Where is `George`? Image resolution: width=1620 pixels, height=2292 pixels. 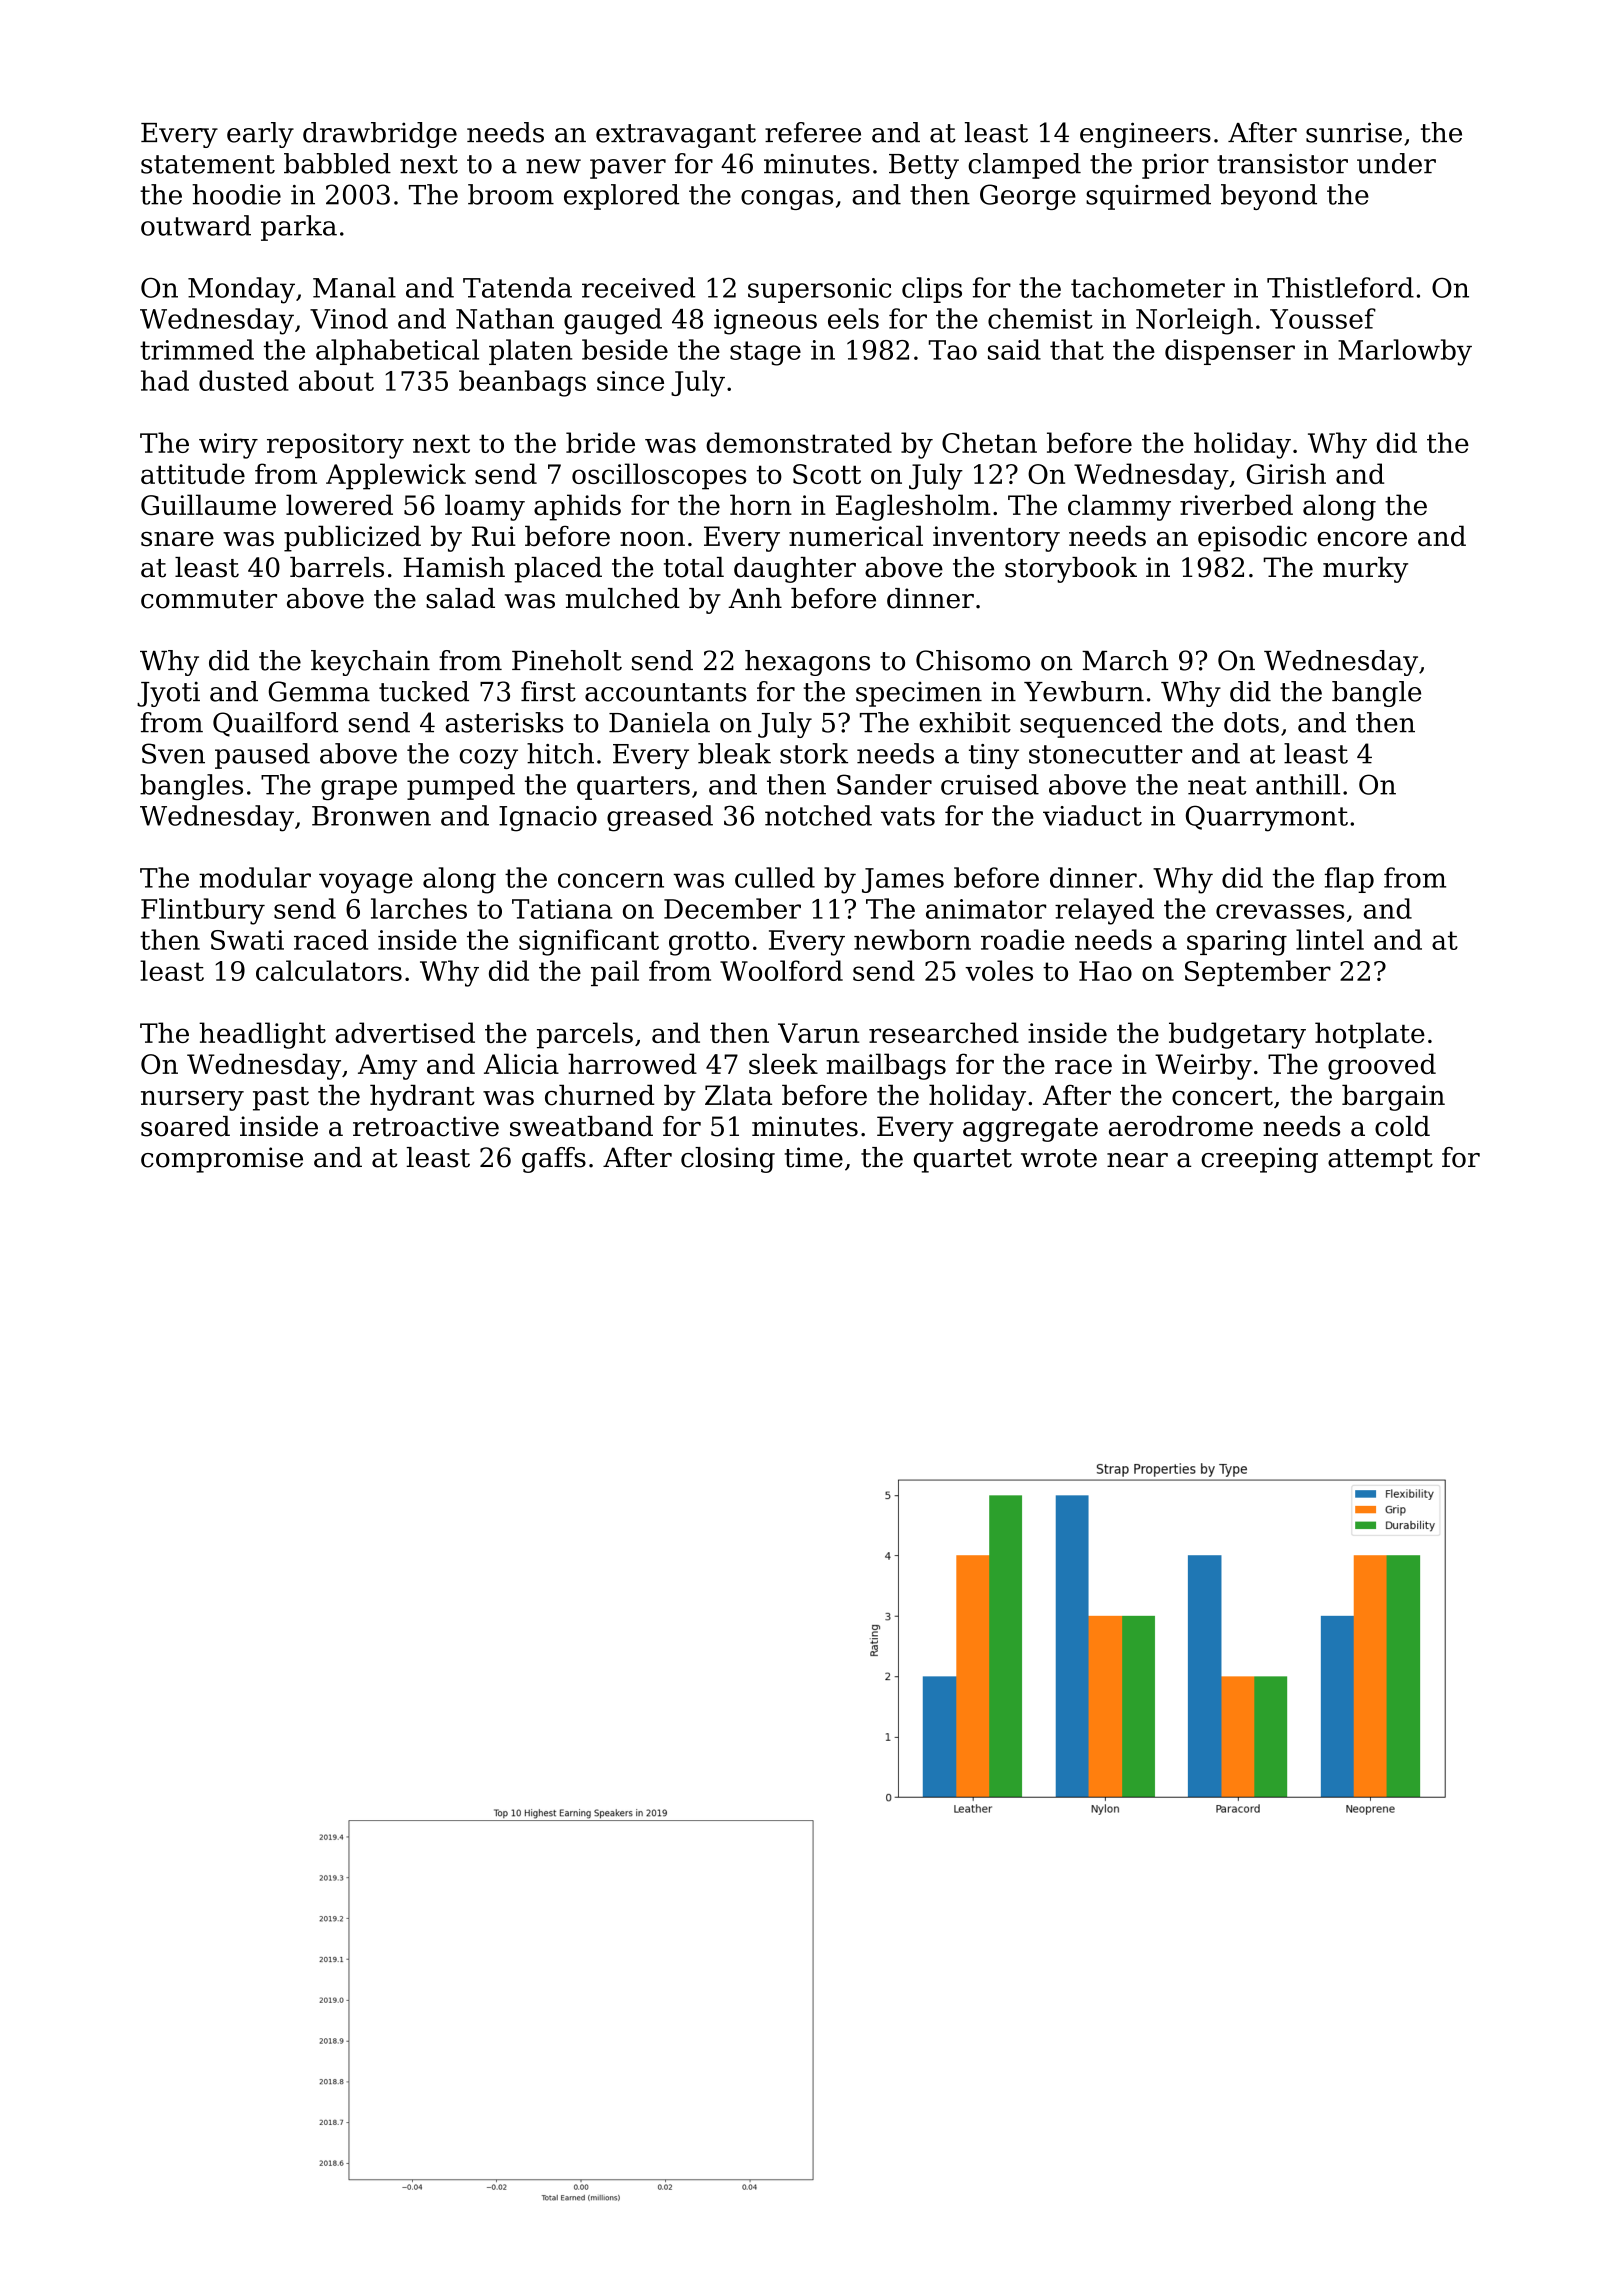 George is located at coordinates (1028, 197).
